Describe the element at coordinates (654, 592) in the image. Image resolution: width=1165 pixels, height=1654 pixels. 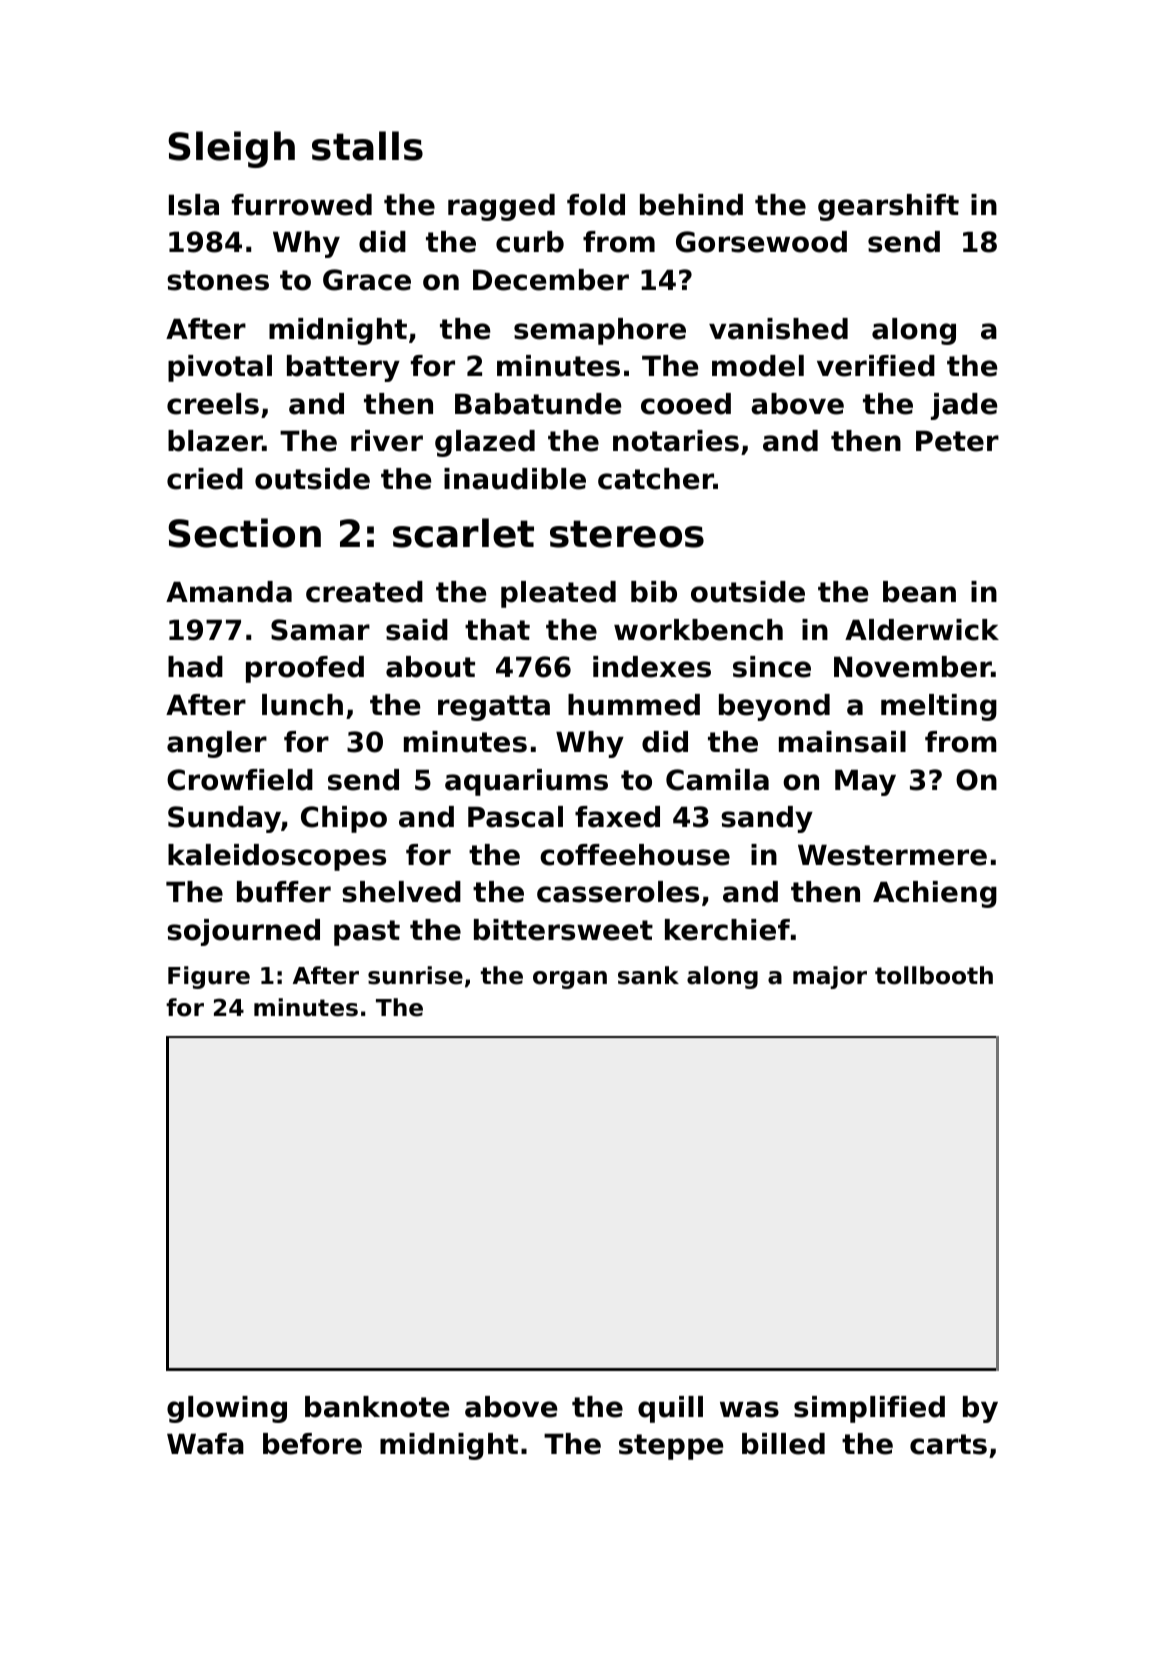
I see `bib` at that location.
